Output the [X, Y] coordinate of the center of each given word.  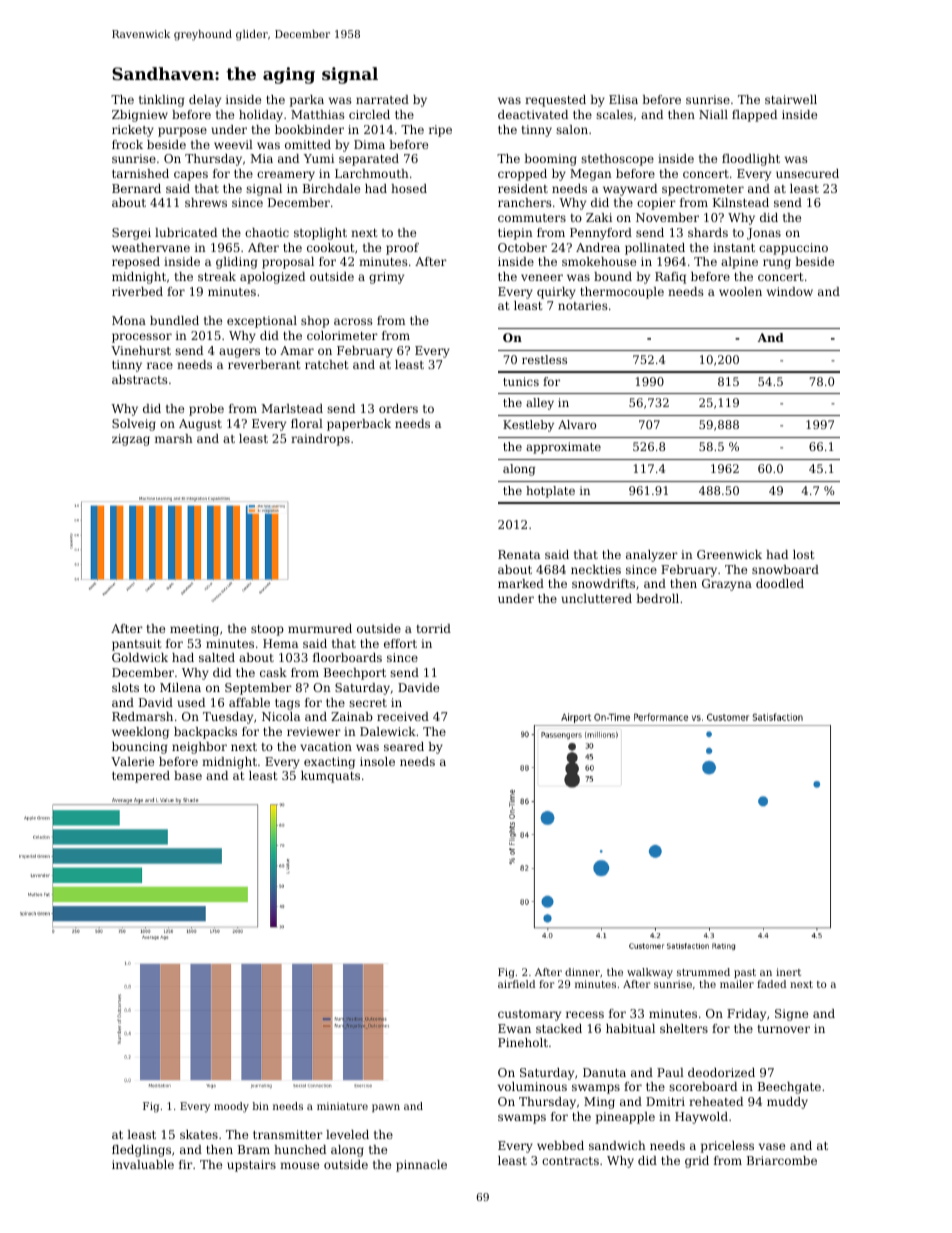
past [745, 973]
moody [231, 1107]
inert [788, 972]
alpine [739, 263]
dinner [582, 972]
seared [404, 746]
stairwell [791, 99]
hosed [409, 188]
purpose [182, 132]
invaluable [143, 1164]
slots [125, 687]
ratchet [326, 364]
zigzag [131, 440]
